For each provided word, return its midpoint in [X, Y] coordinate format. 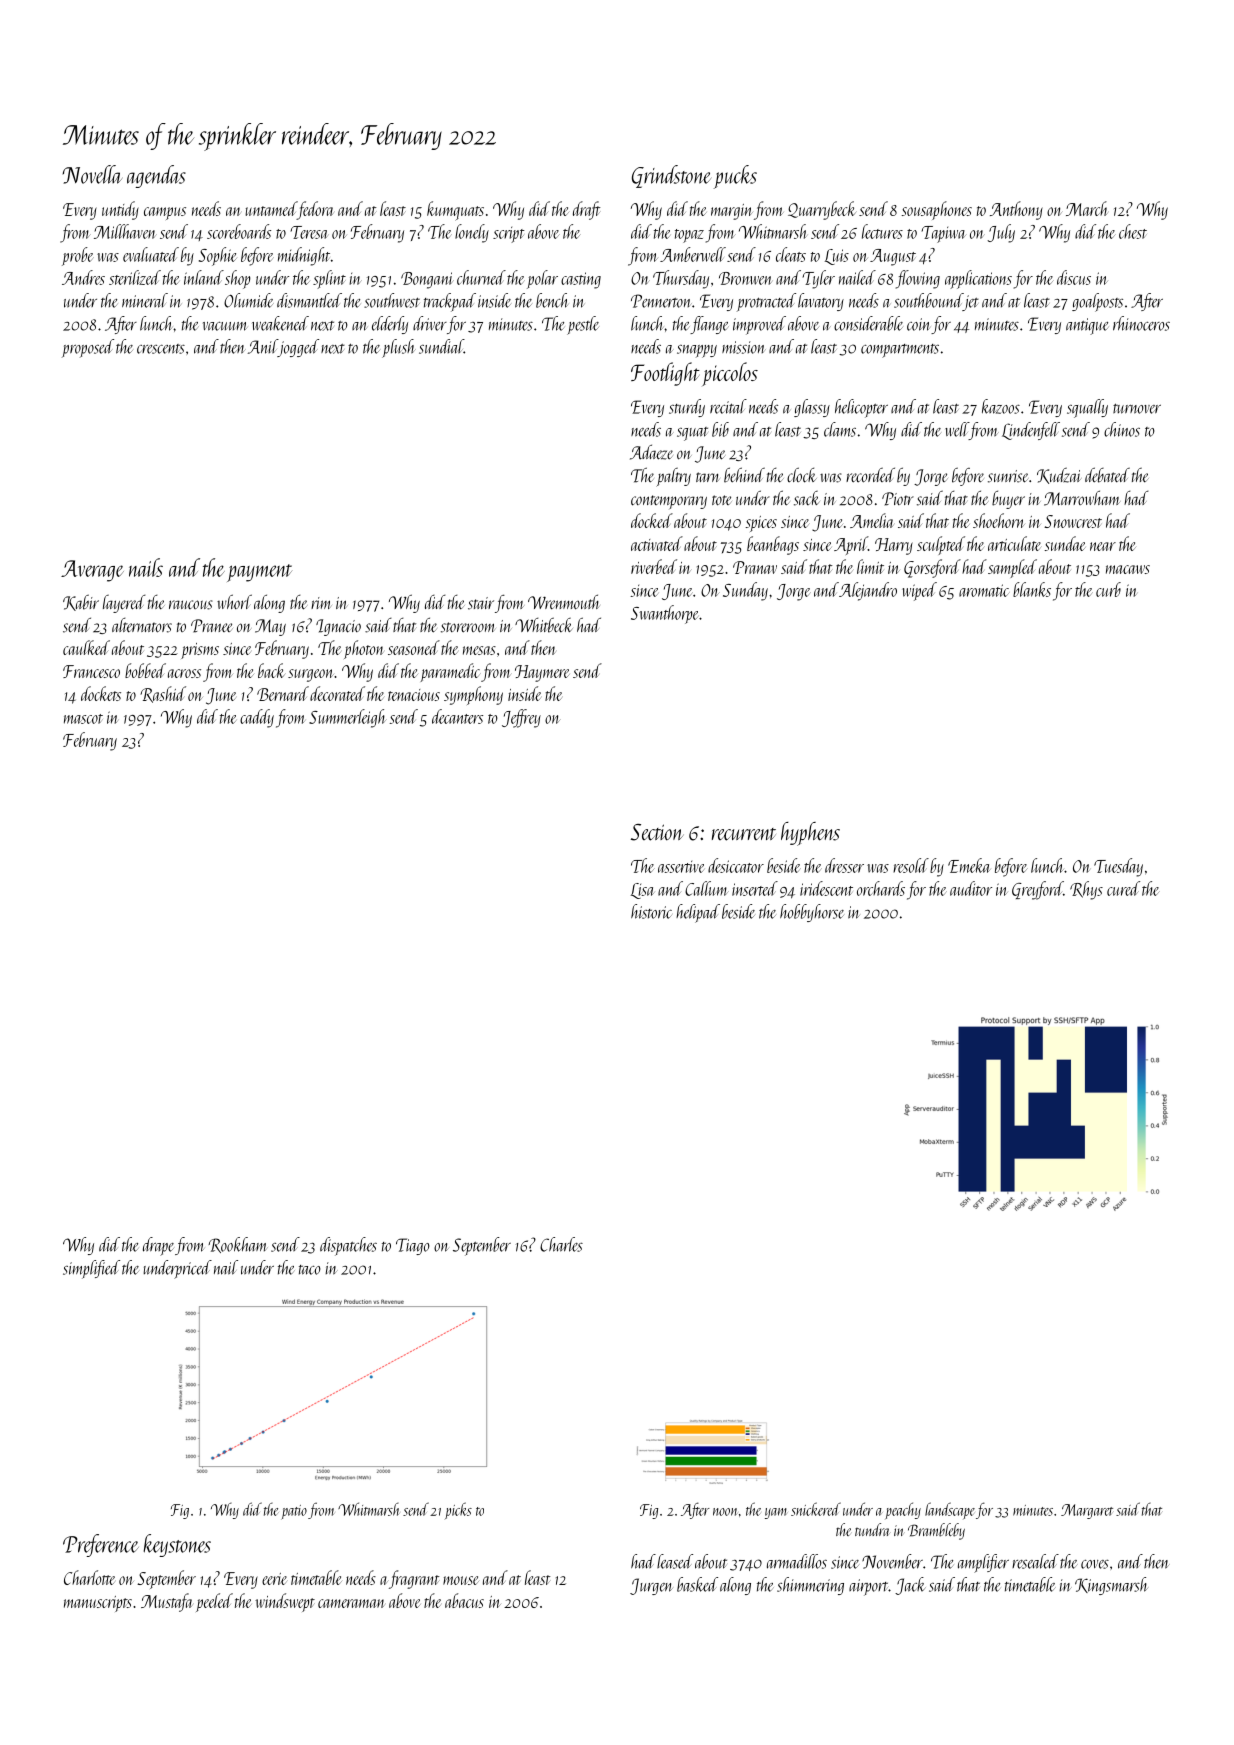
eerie [274, 1579]
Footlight [665, 374]
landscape [950, 1510]
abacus [464, 1600]
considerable [868, 323]
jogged [298, 348]
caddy [257, 718]
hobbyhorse [812, 913]
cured [1123, 888]
